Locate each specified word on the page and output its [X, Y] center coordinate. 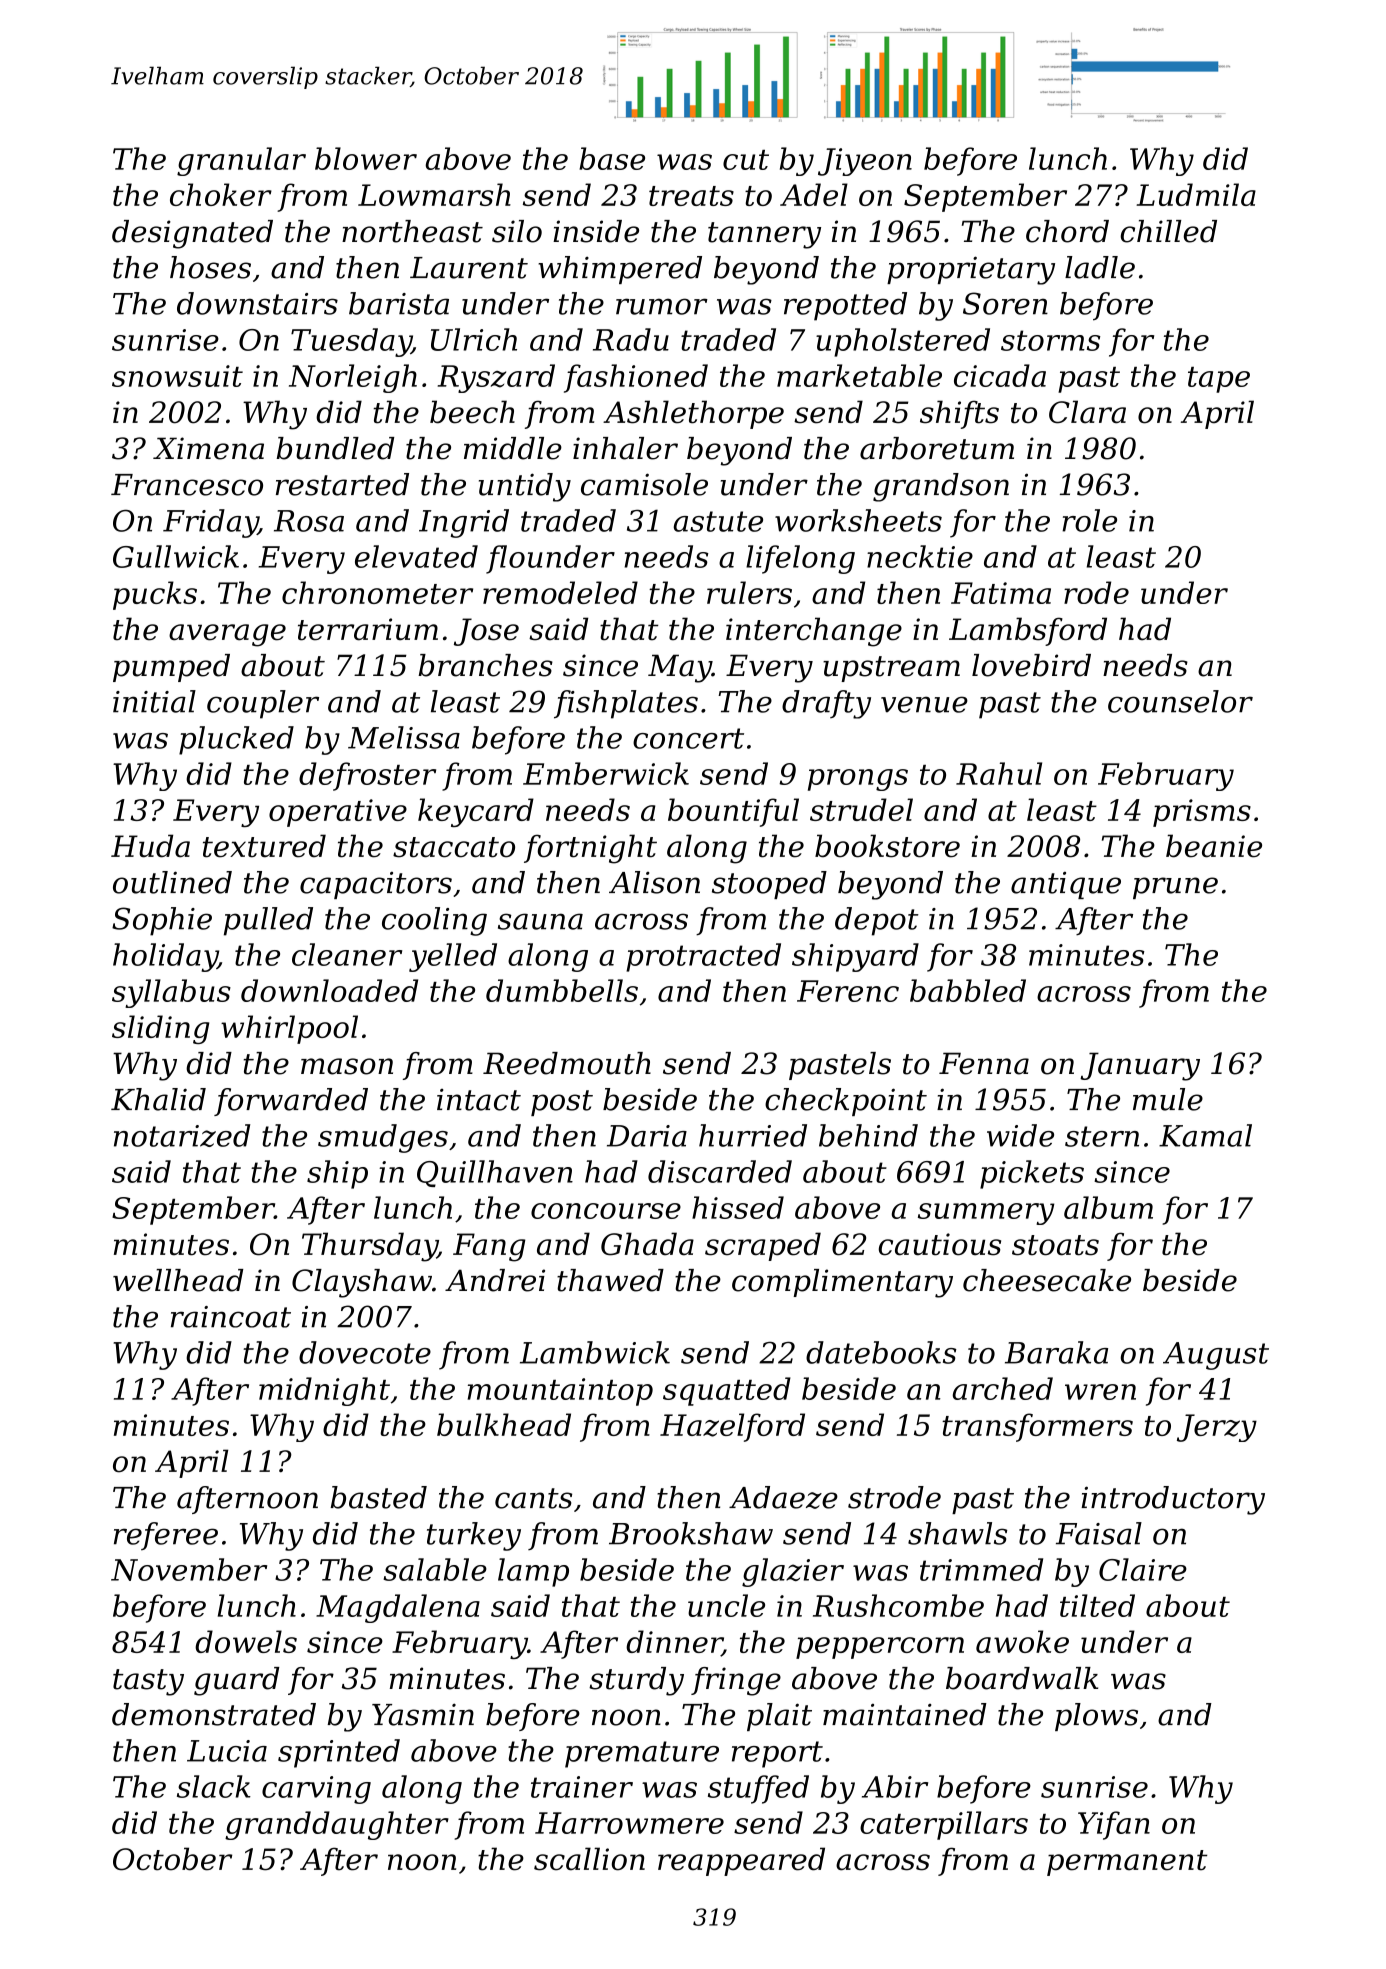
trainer [582, 1787]
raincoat [231, 1317]
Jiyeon [865, 162]
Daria [647, 1136]
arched [1002, 1388]
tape [1219, 380]
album [1108, 1207]
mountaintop [560, 1392]
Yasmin [423, 1714]
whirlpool [289, 1029]
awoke [1022, 1641]
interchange [814, 632]
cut [746, 160]
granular [241, 161]
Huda [150, 846]
